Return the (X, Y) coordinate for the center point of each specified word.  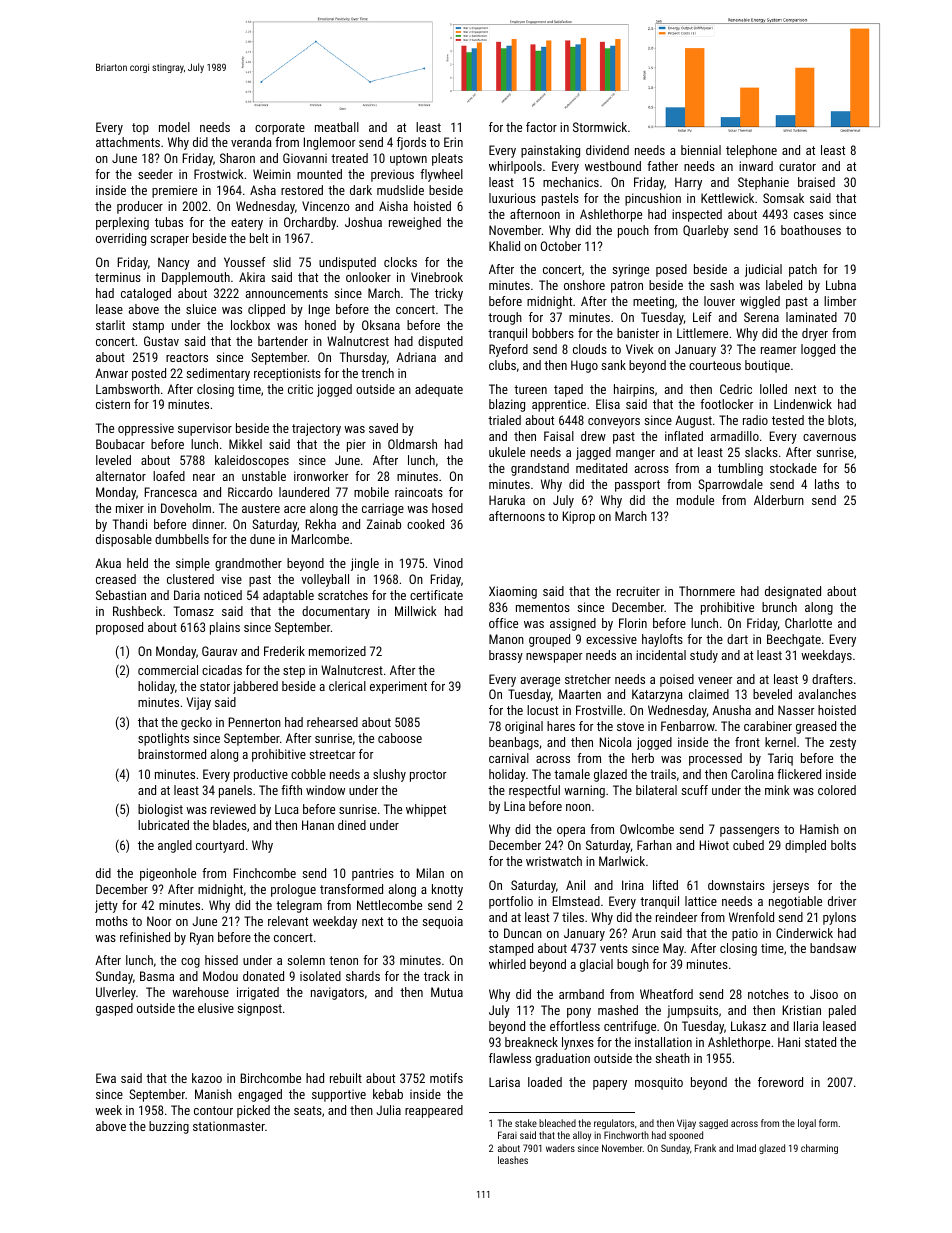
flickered (799, 774)
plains (225, 628)
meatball (337, 127)
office (503, 623)
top (140, 129)
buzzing (169, 1127)
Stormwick (600, 127)
